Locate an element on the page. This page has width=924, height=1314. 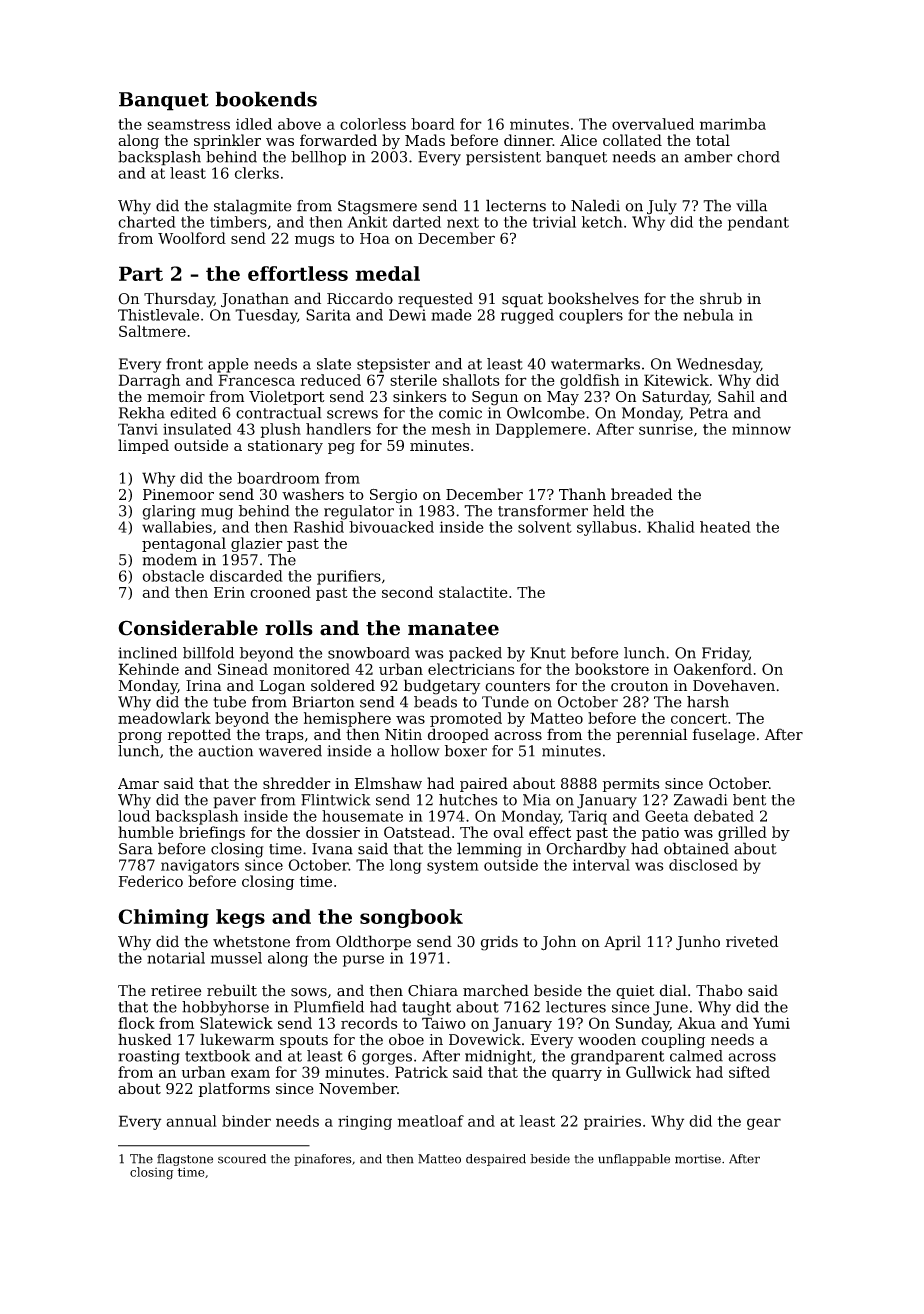
meatloaf is located at coordinates (431, 1121).
